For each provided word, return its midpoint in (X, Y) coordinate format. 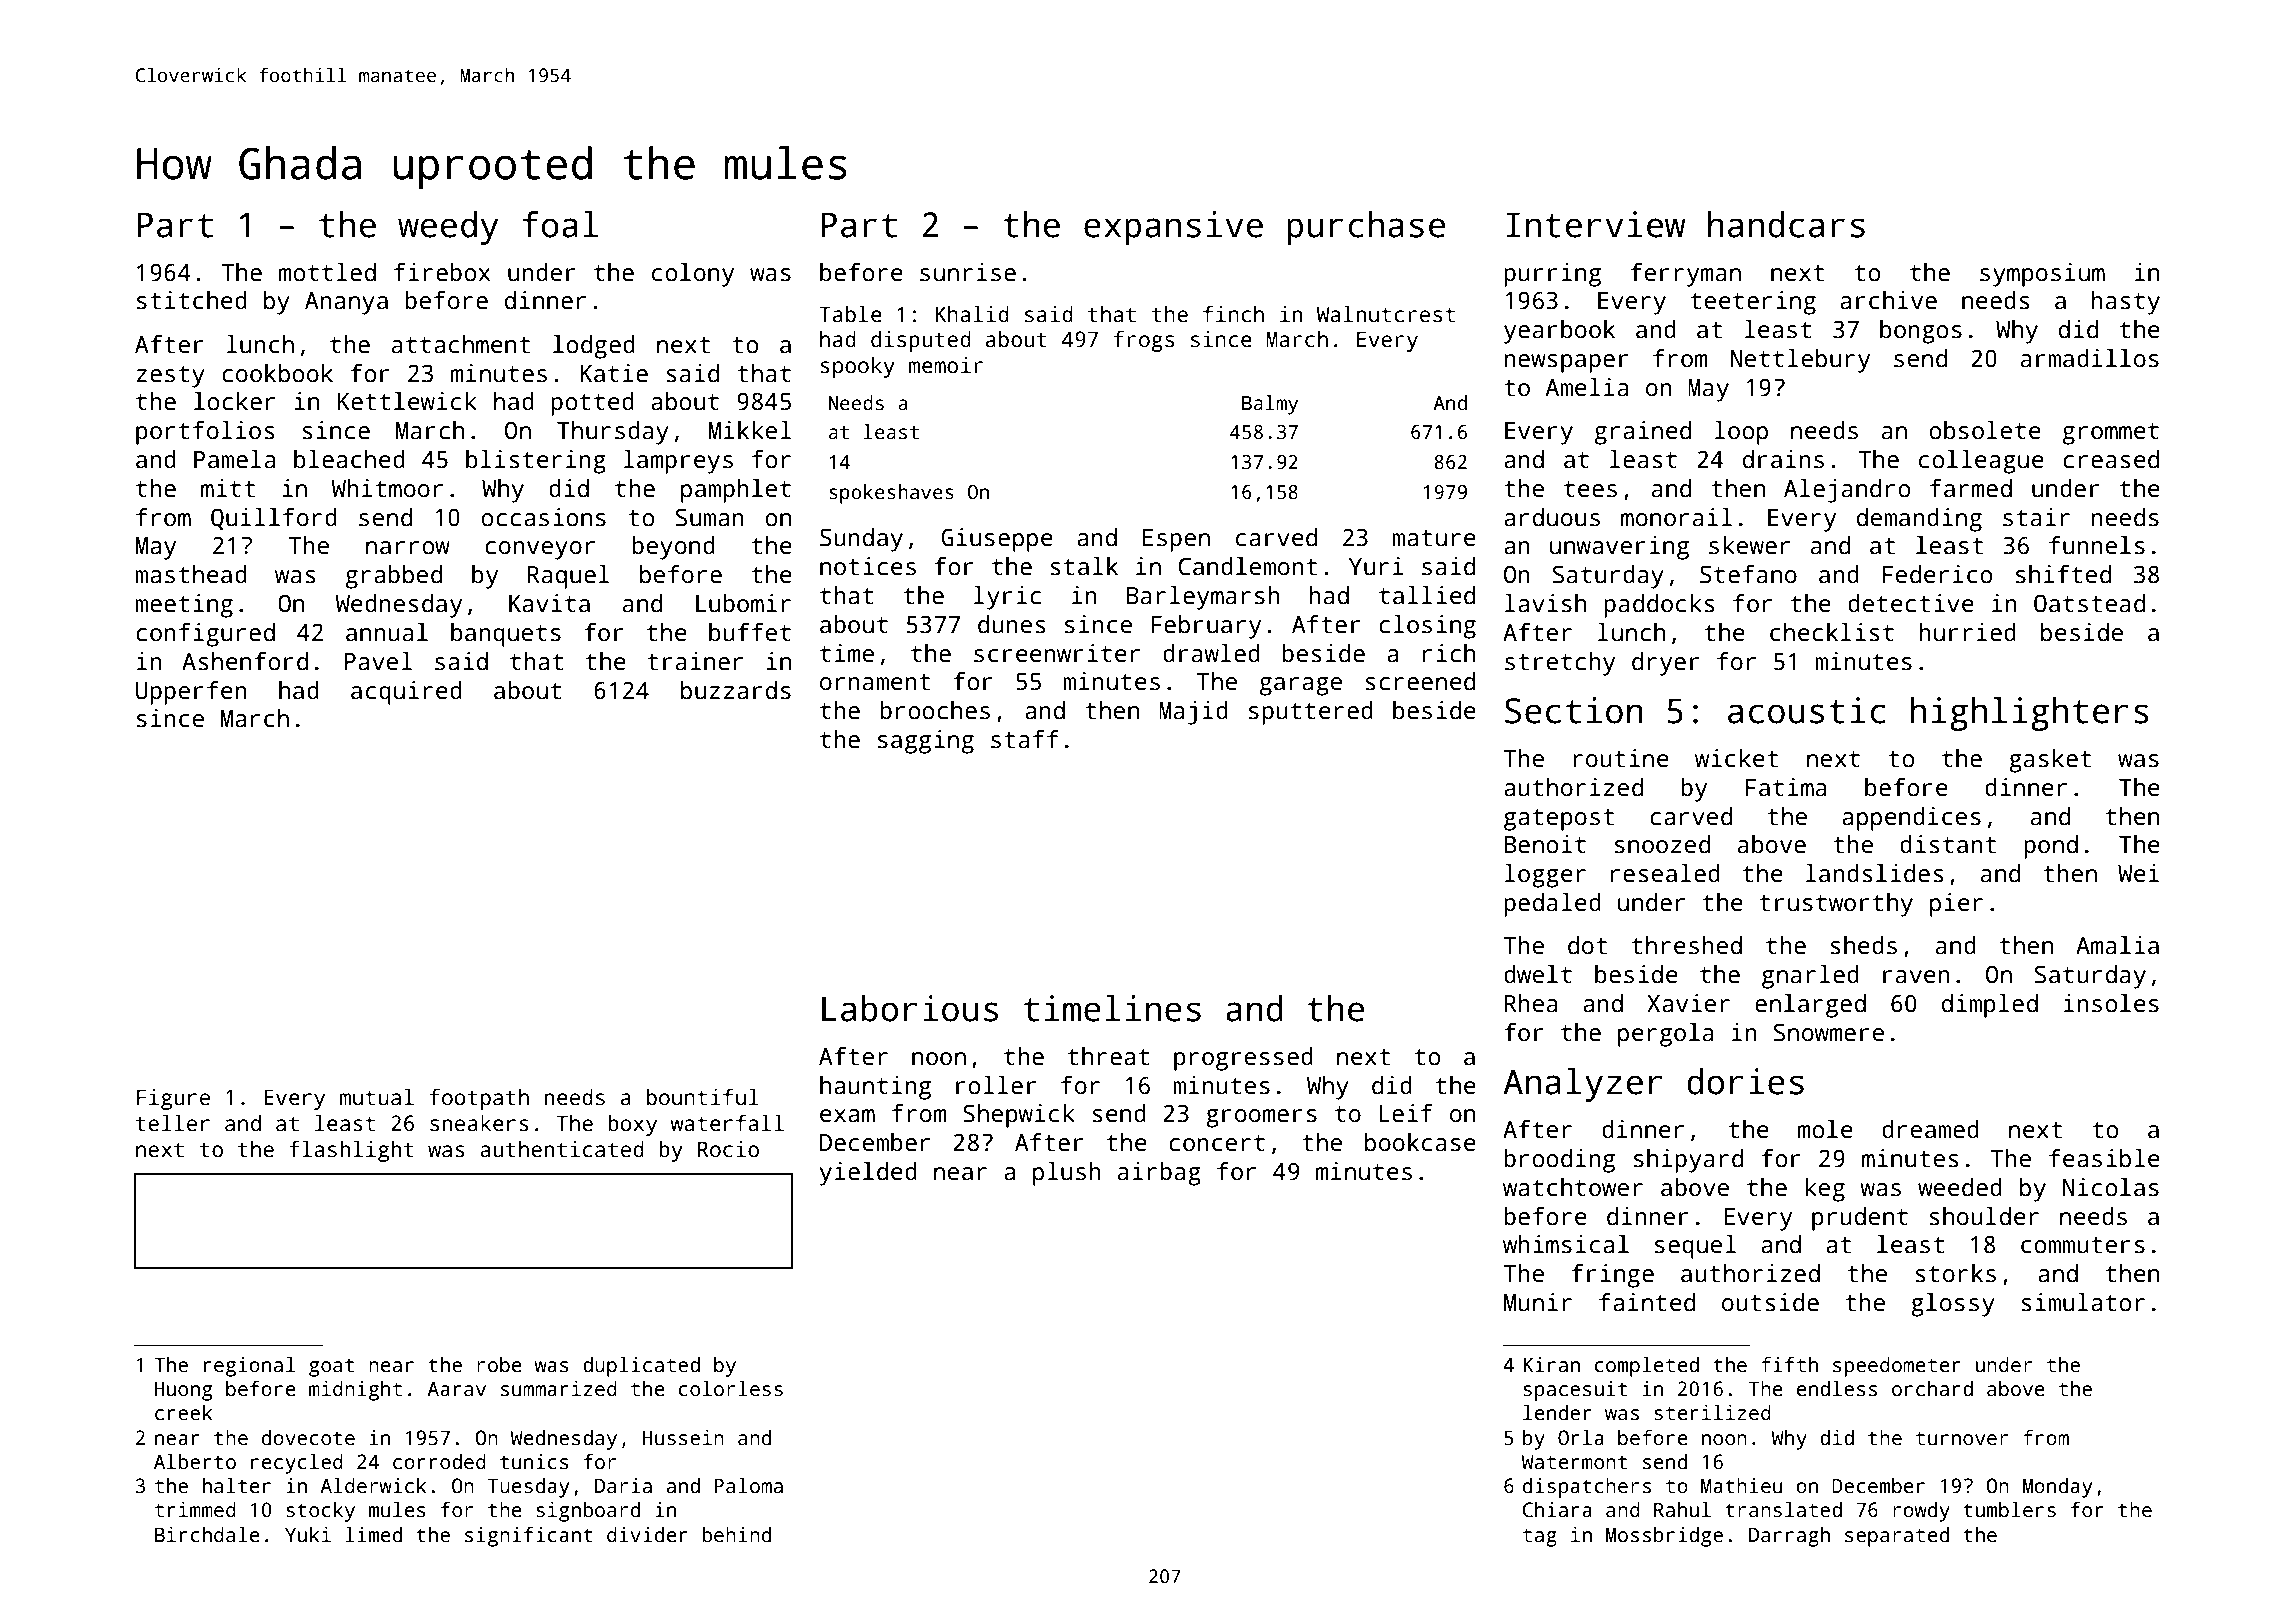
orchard (1932, 1389)
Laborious (910, 1008)
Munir (1538, 1302)
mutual (377, 1097)
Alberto (195, 1462)
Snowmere (1829, 1032)
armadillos (2090, 358)
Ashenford (245, 661)
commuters (2083, 1245)
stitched (192, 300)
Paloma (748, 1486)
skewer (1749, 545)
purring (1552, 275)
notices (868, 566)
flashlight (351, 1151)
